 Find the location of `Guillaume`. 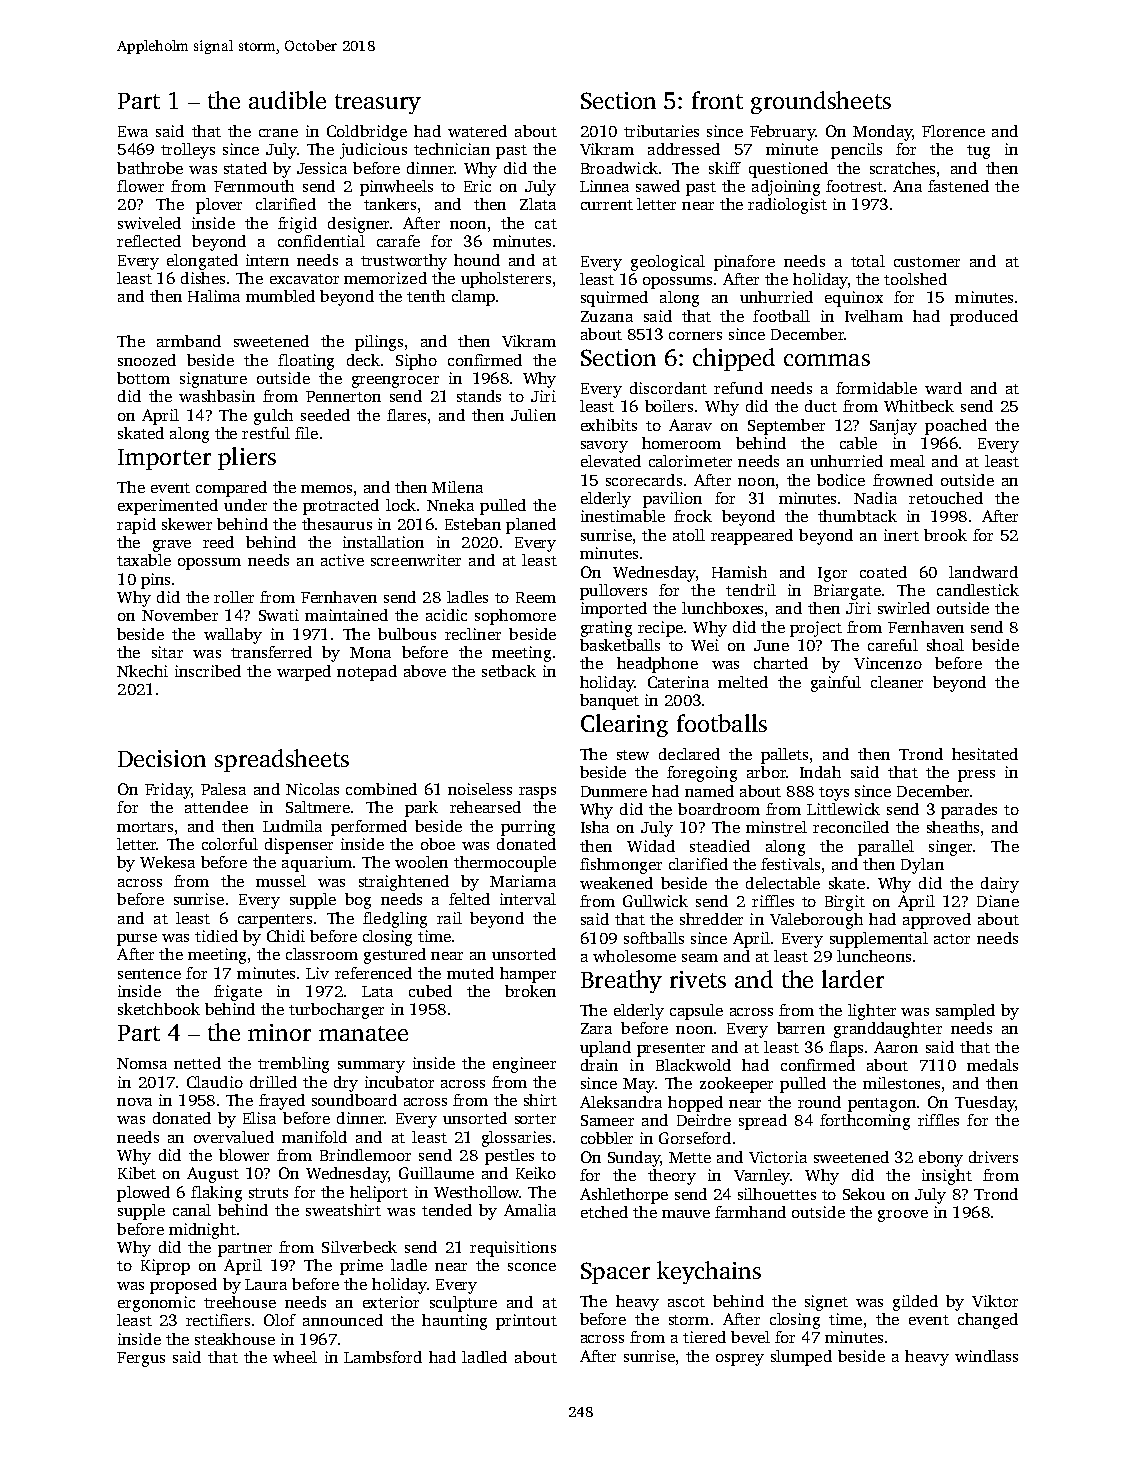

Guillaume is located at coordinates (436, 1173).
